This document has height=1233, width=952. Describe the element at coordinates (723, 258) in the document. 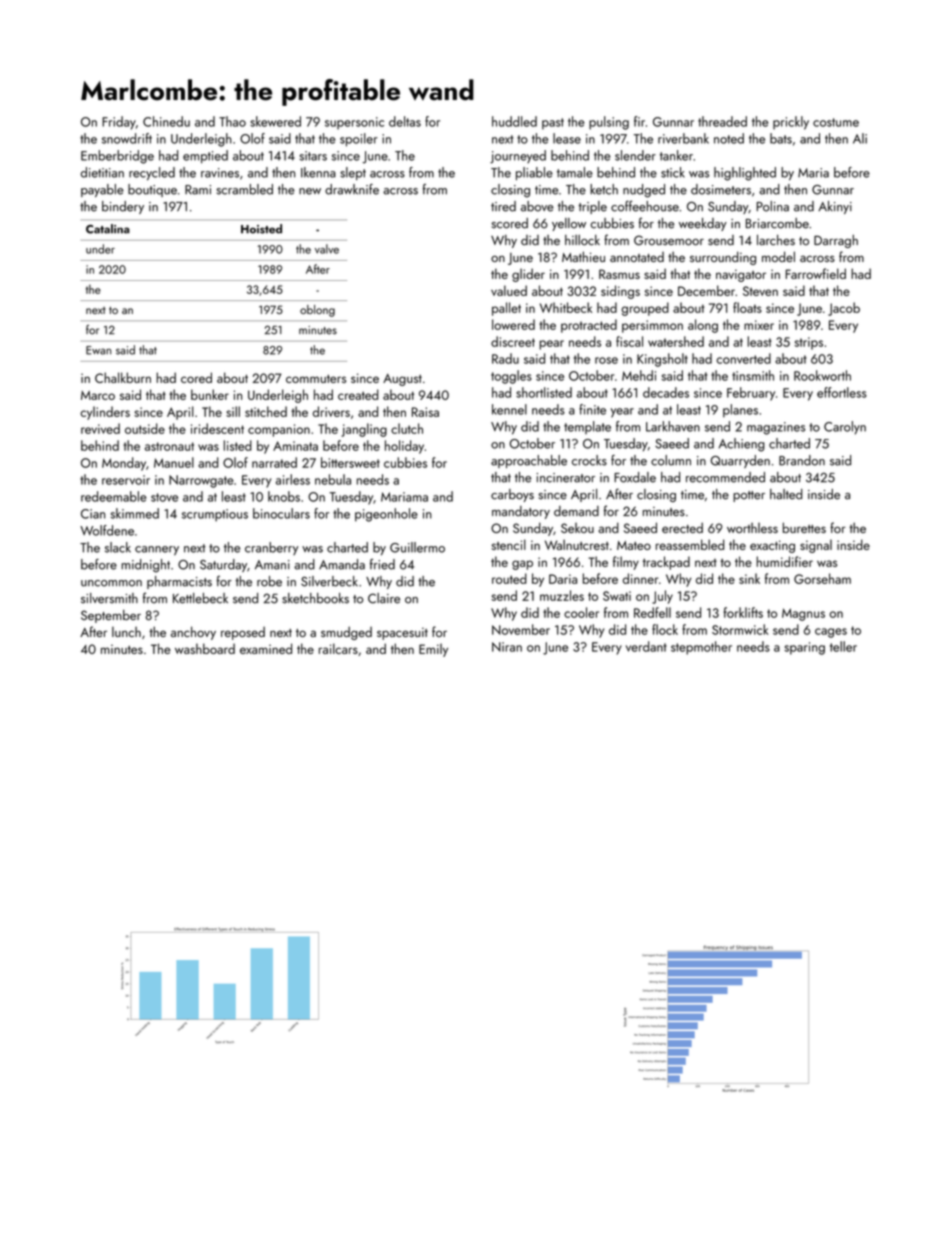

I see `surrounding` at that location.
